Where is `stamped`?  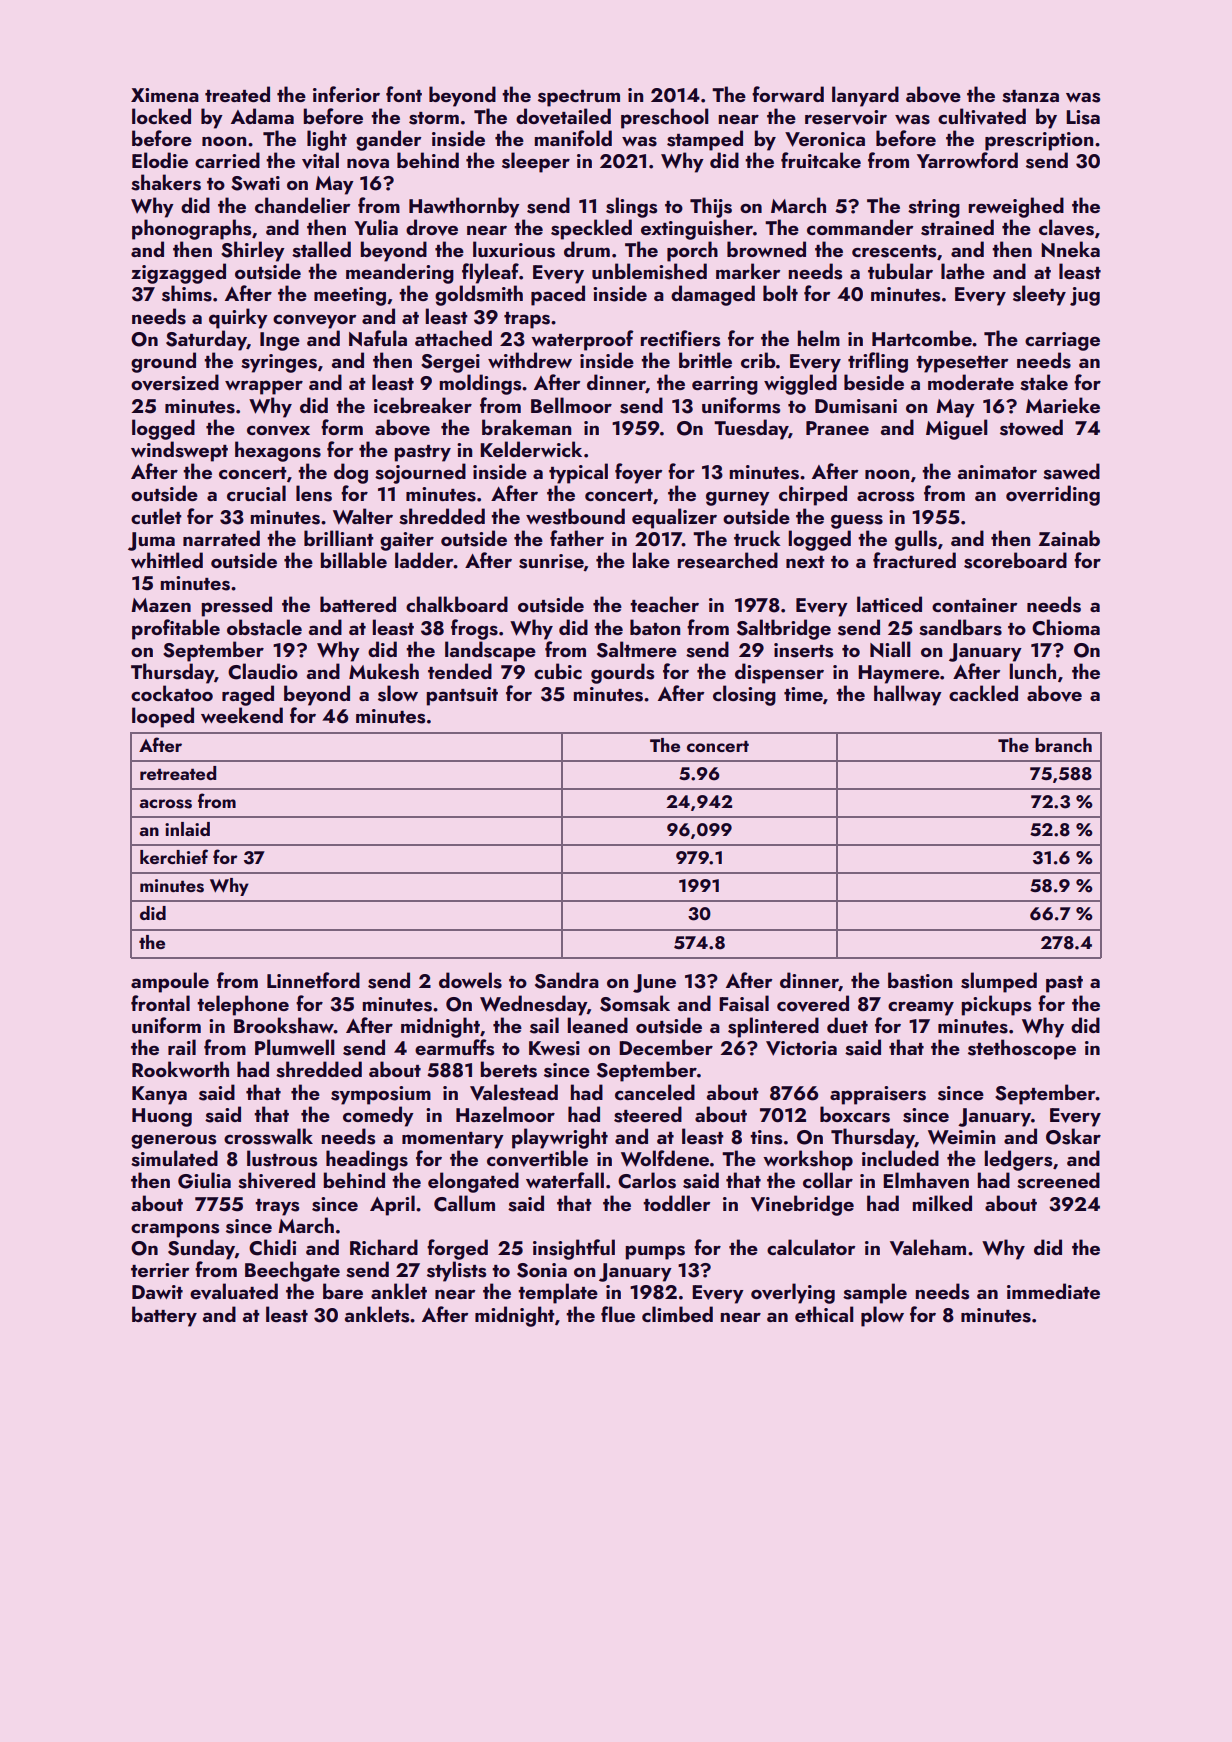
stamped is located at coordinates (705, 140).
